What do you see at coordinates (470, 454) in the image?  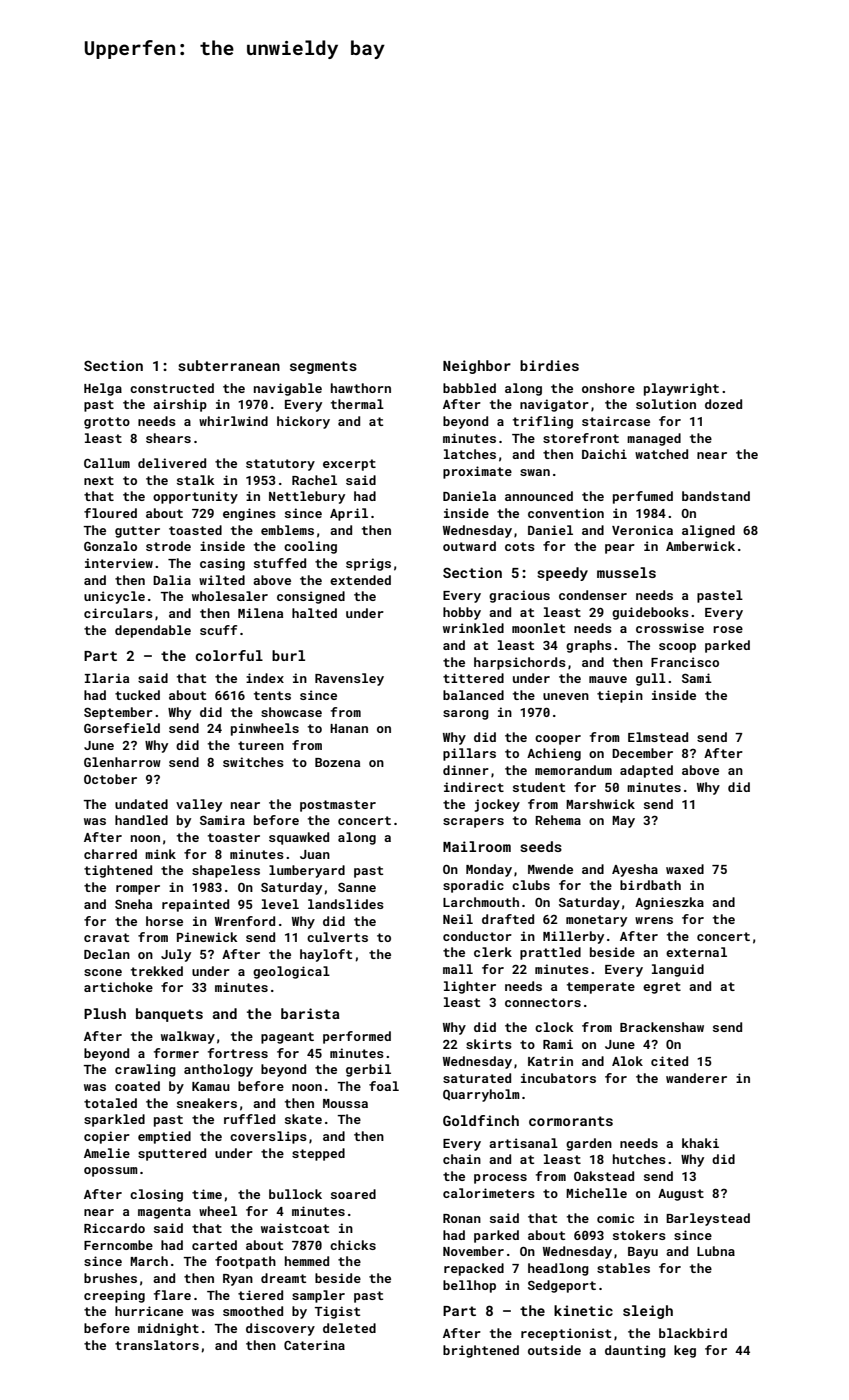 I see `latches` at bounding box center [470, 454].
